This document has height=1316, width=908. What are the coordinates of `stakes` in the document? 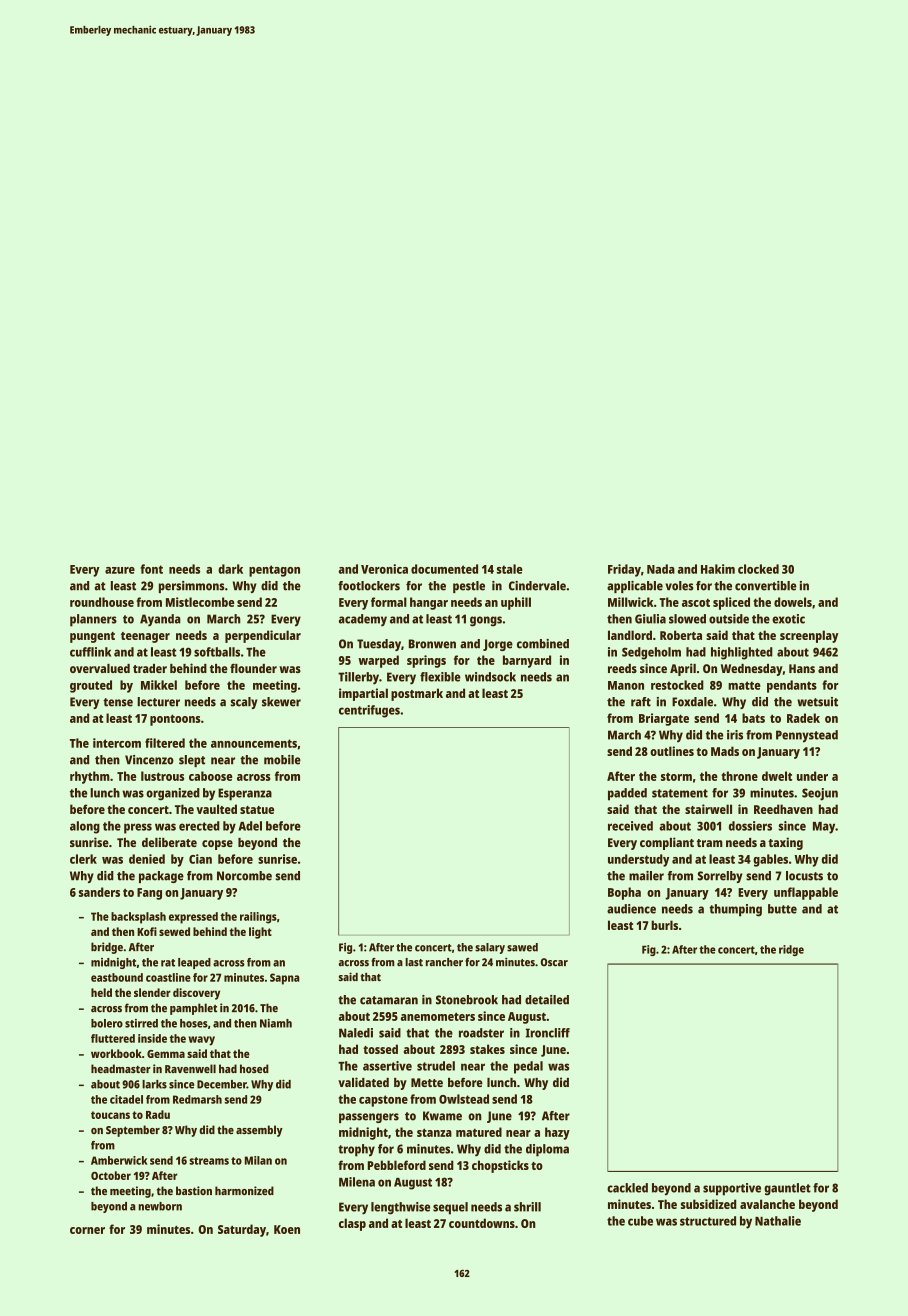 It's located at (487, 1049).
